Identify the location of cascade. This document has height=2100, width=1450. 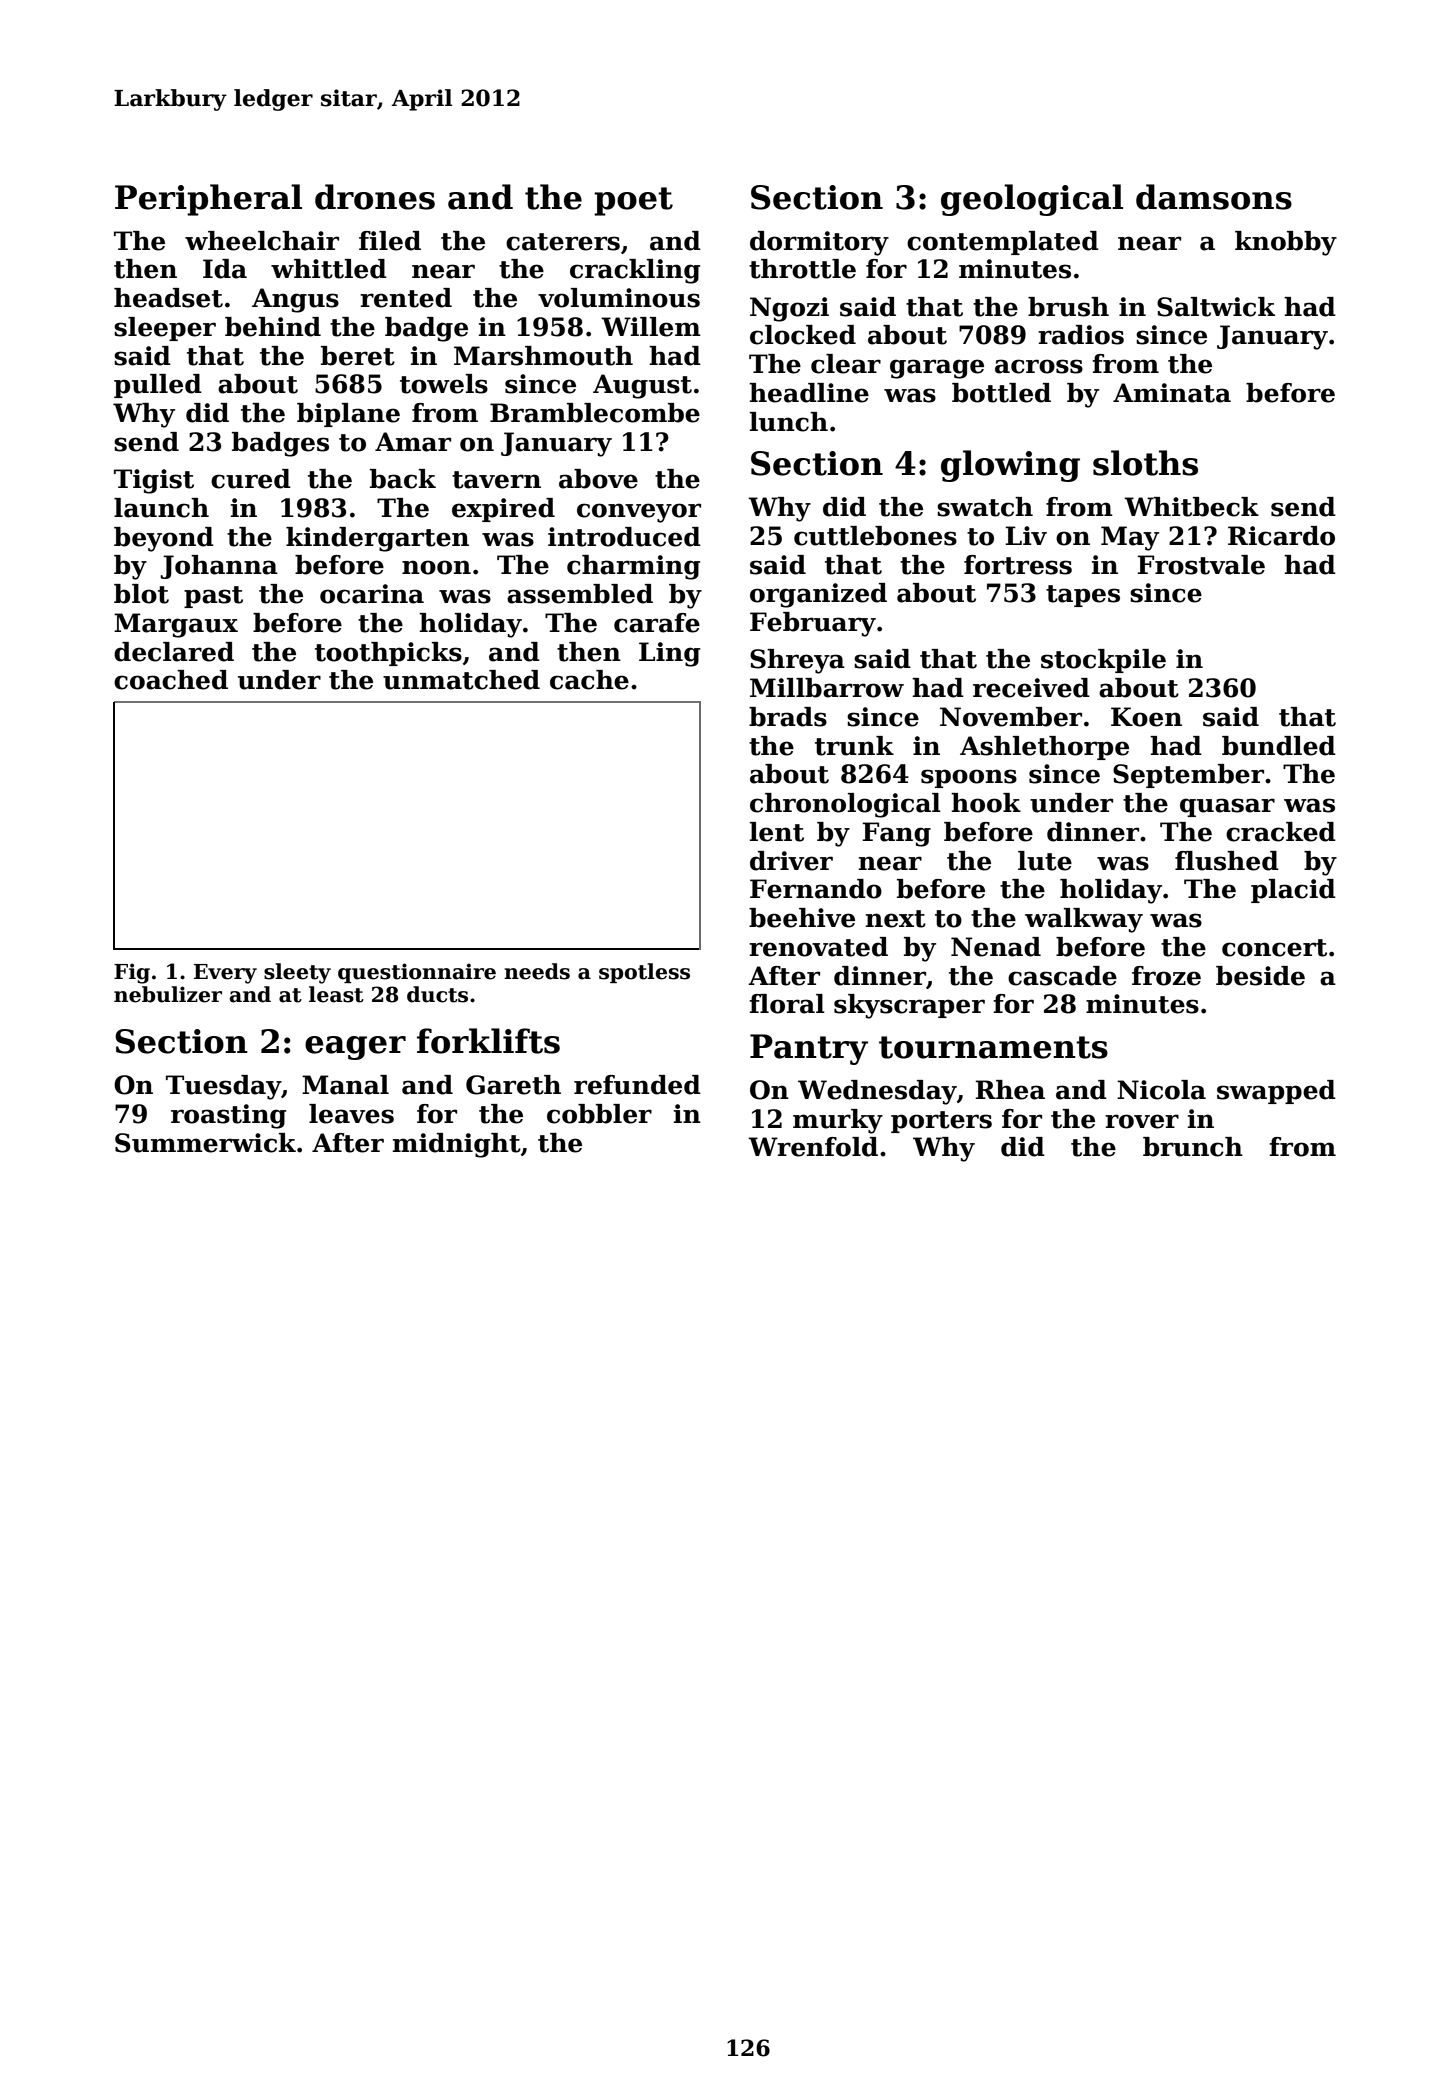
(1062, 976).
